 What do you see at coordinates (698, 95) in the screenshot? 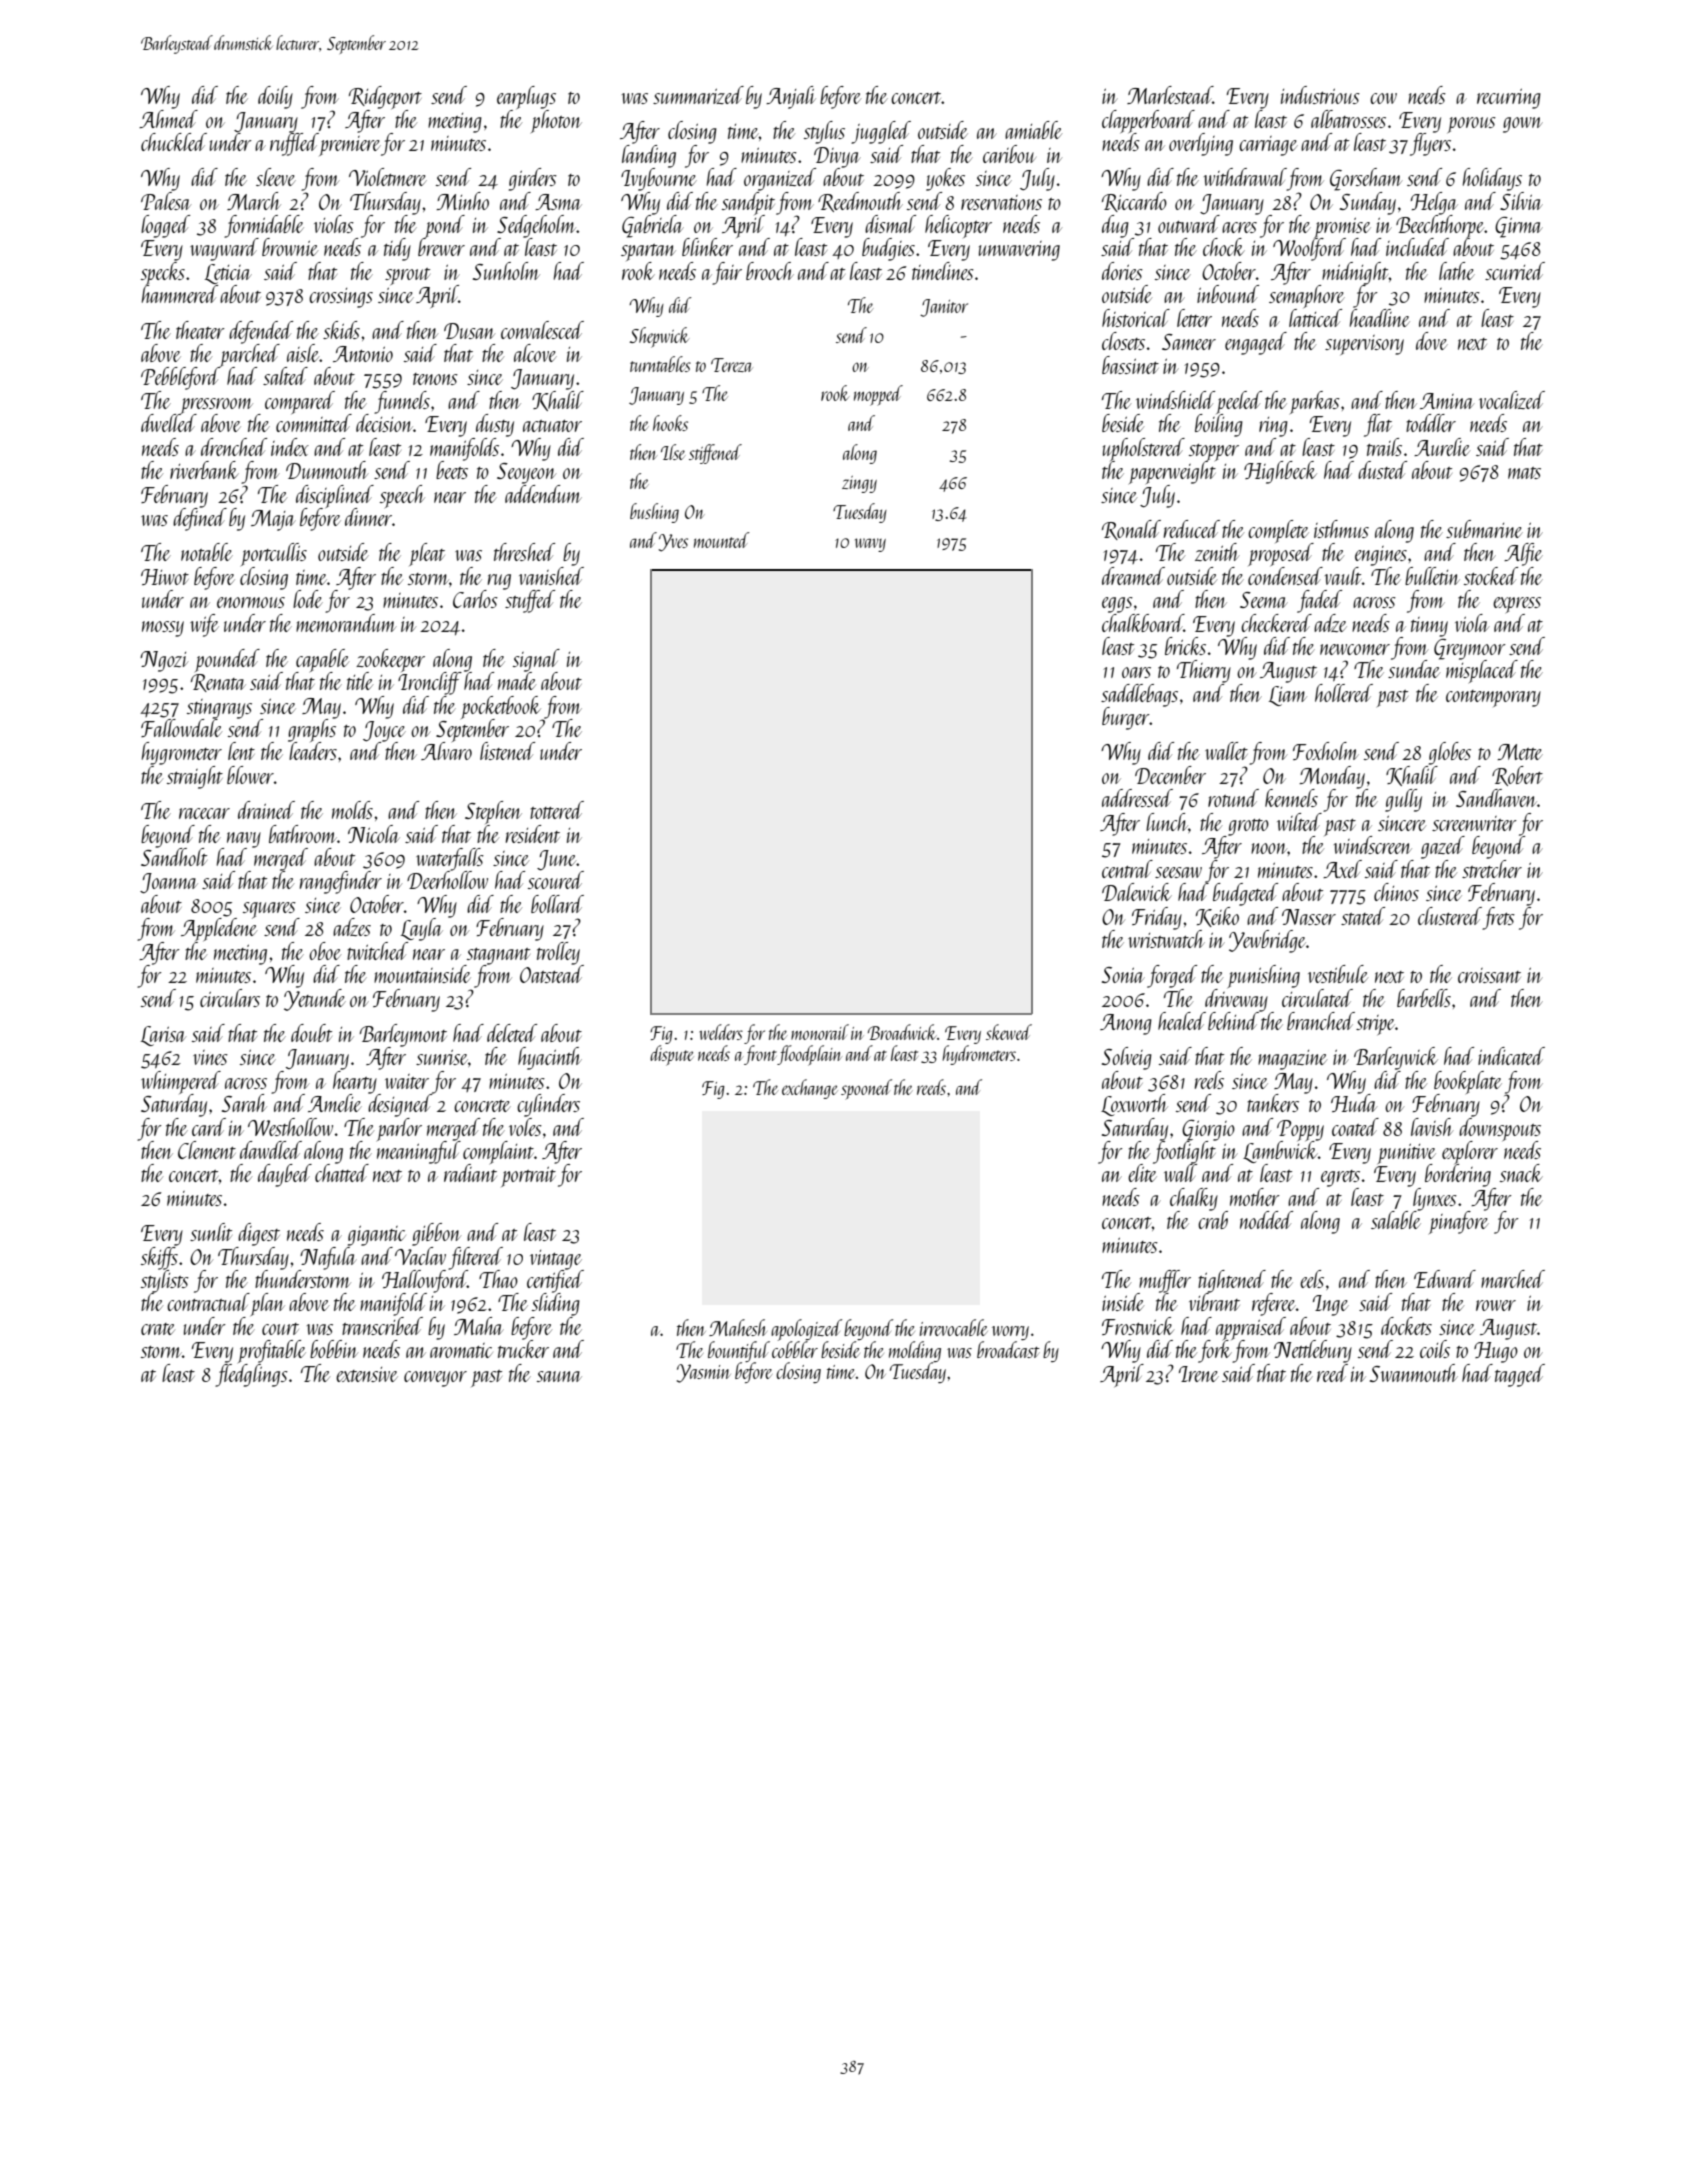
I see `summarized` at bounding box center [698, 95].
